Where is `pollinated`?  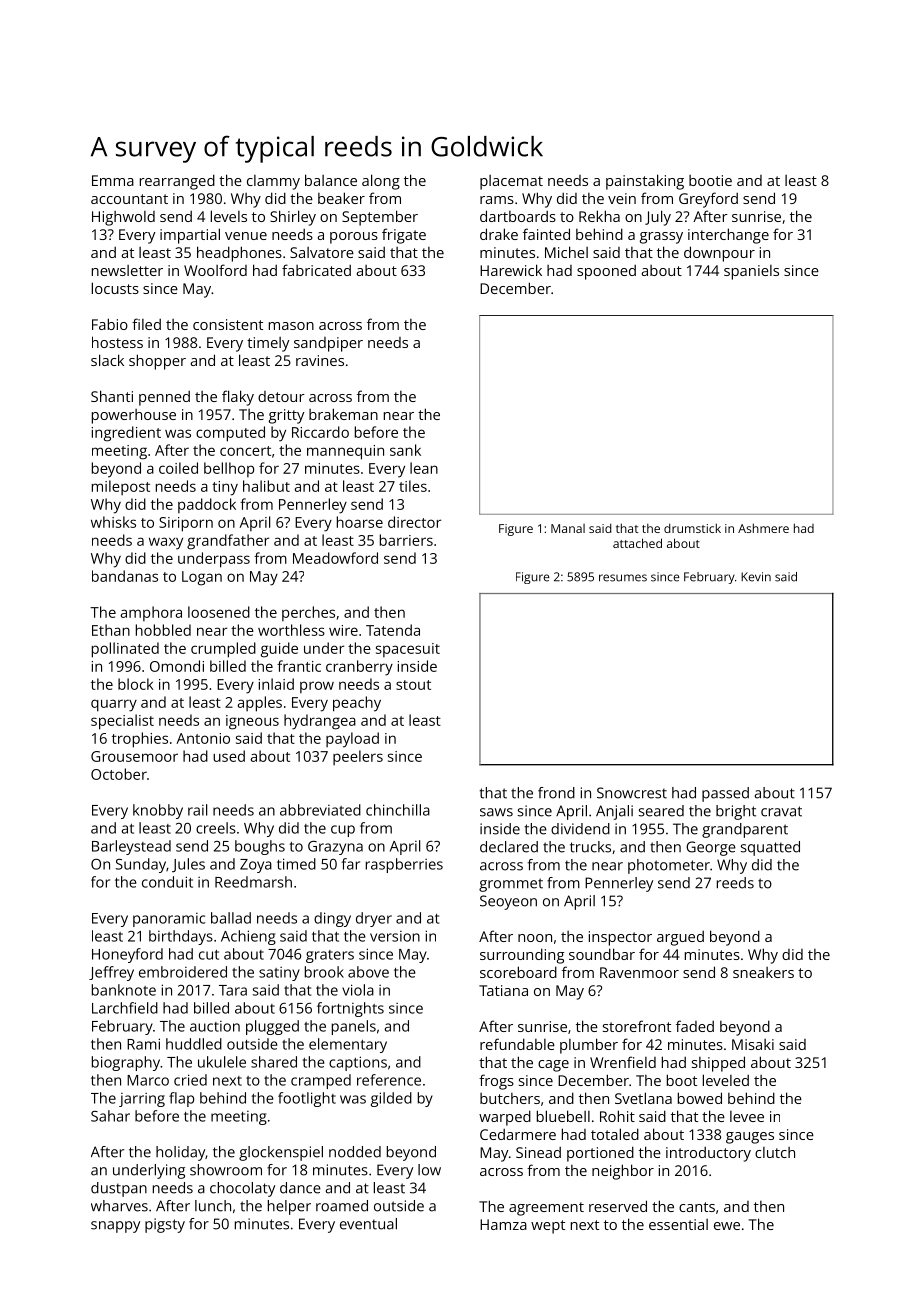 pollinated is located at coordinates (125, 650).
